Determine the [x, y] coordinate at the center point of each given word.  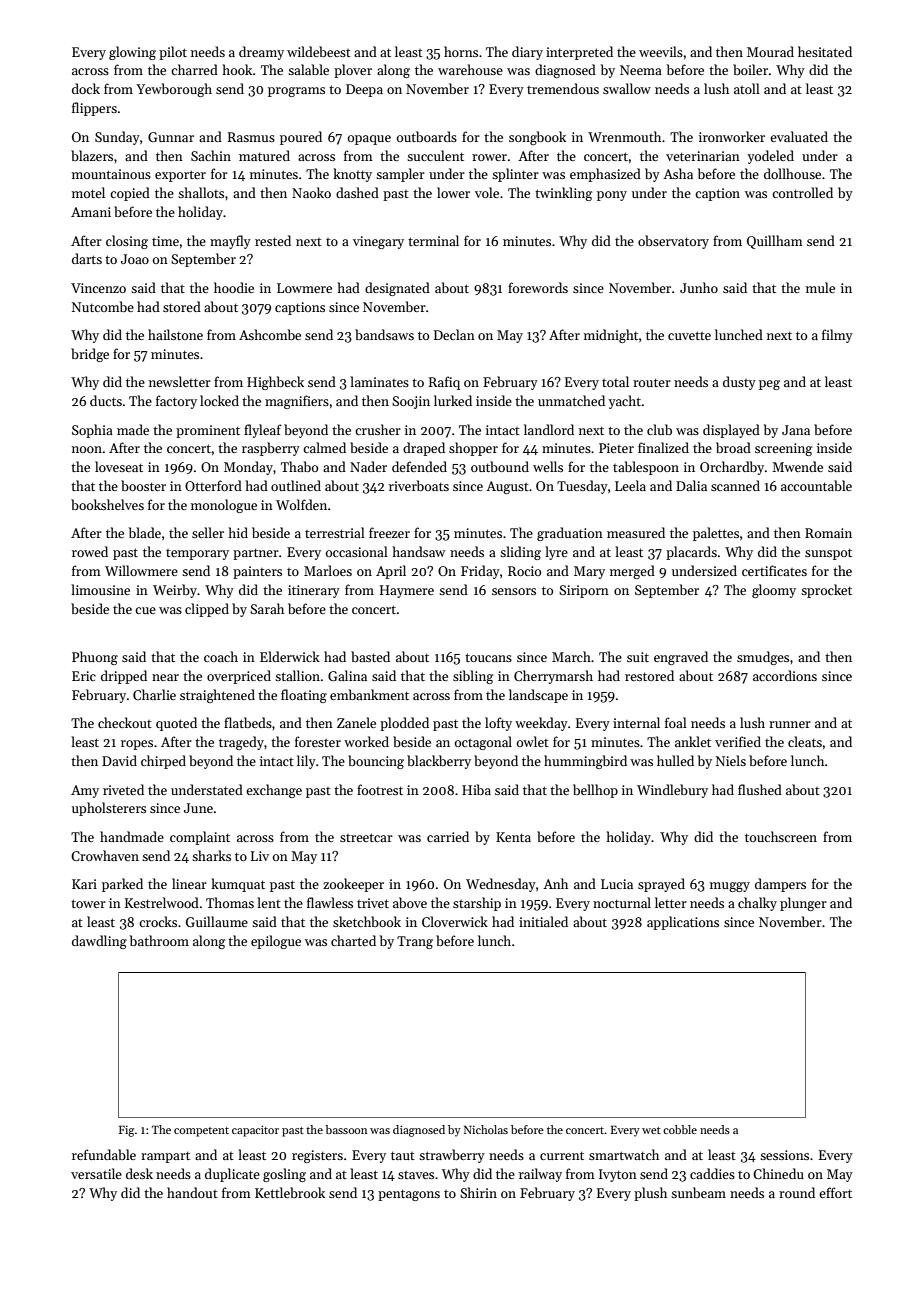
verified [738, 741]
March [571, 656]
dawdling [99, 942]
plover [353, 71]
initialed [543, 921]
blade [145, 532]
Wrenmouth [624, 136]
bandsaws [384, 334]
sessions [784, 1155]
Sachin [211, 155]
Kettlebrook [290, 1192]
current [562, 1155]
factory [176, 402]
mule [820, 287]
